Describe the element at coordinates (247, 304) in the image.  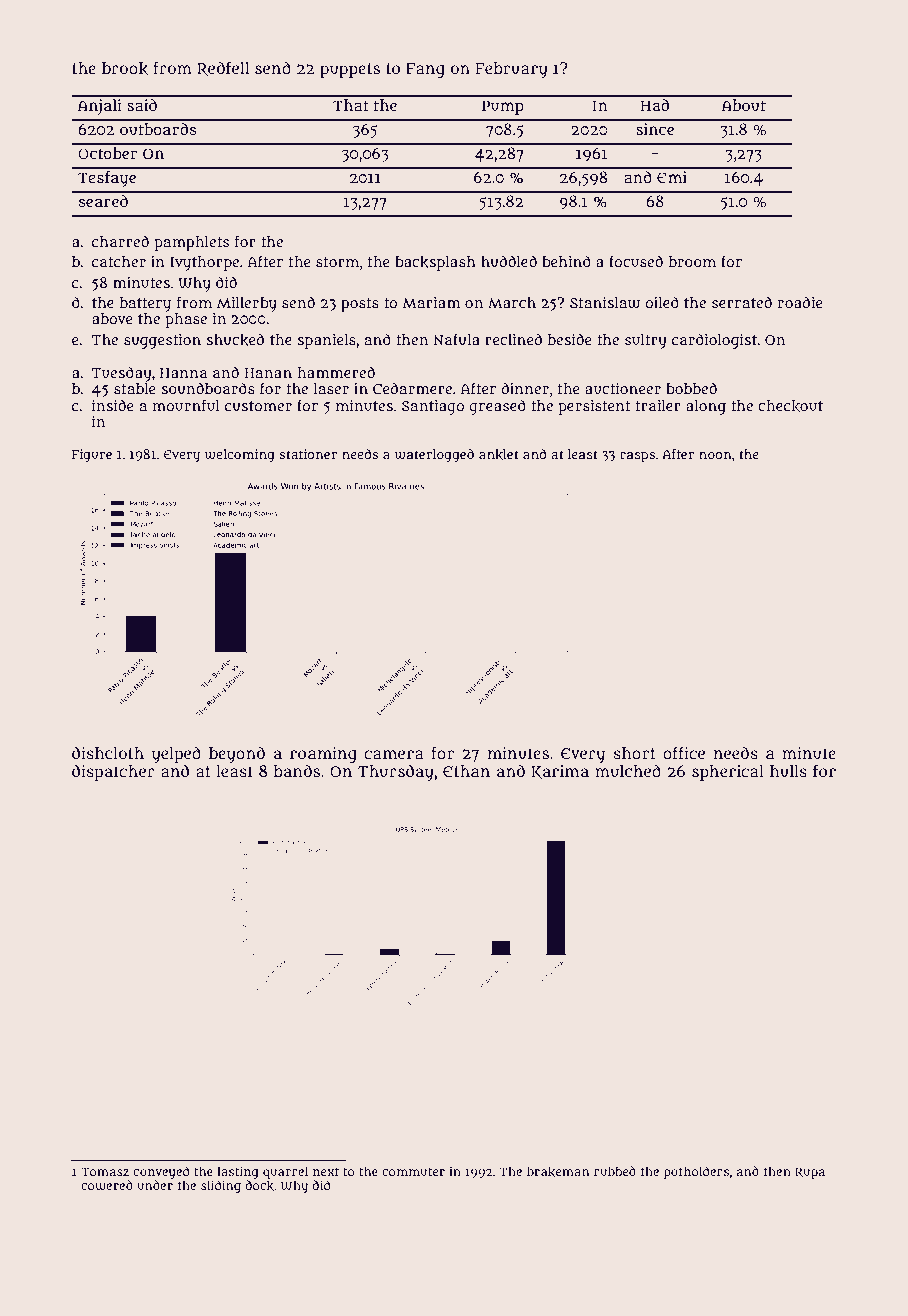
I see `Millerby` at that location.
